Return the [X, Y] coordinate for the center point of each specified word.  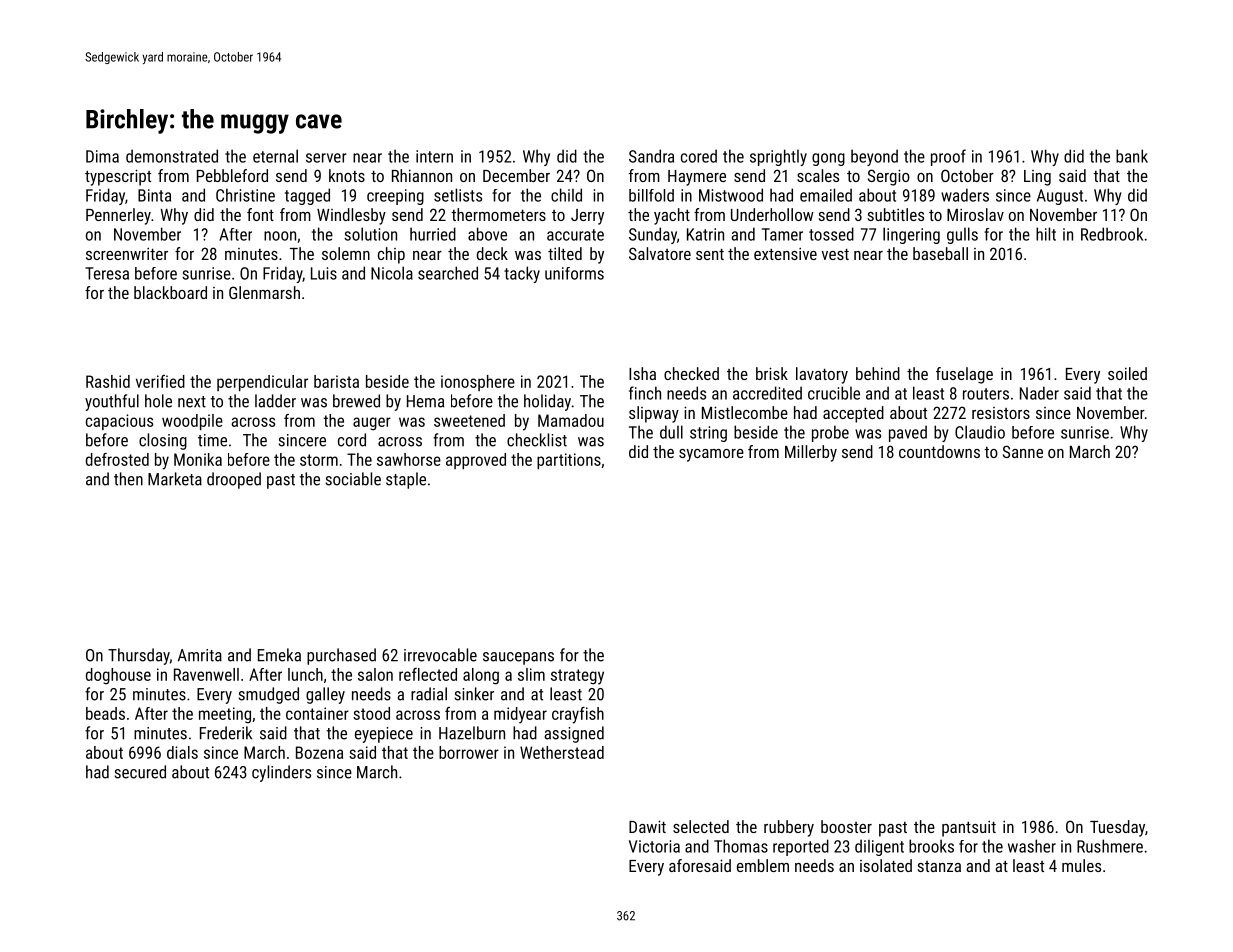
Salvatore [660, 253]
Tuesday [1117, 828]
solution [370, 234]
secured [140, 772]
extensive [785, 254]
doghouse [118, 676]
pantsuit [969, 829]
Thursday [139, 656]
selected [701, 826]
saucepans [518, 658]
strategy [577, 677]
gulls [962, 235]
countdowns [939, 451]
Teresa [107, 273]
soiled [1127, 373]
